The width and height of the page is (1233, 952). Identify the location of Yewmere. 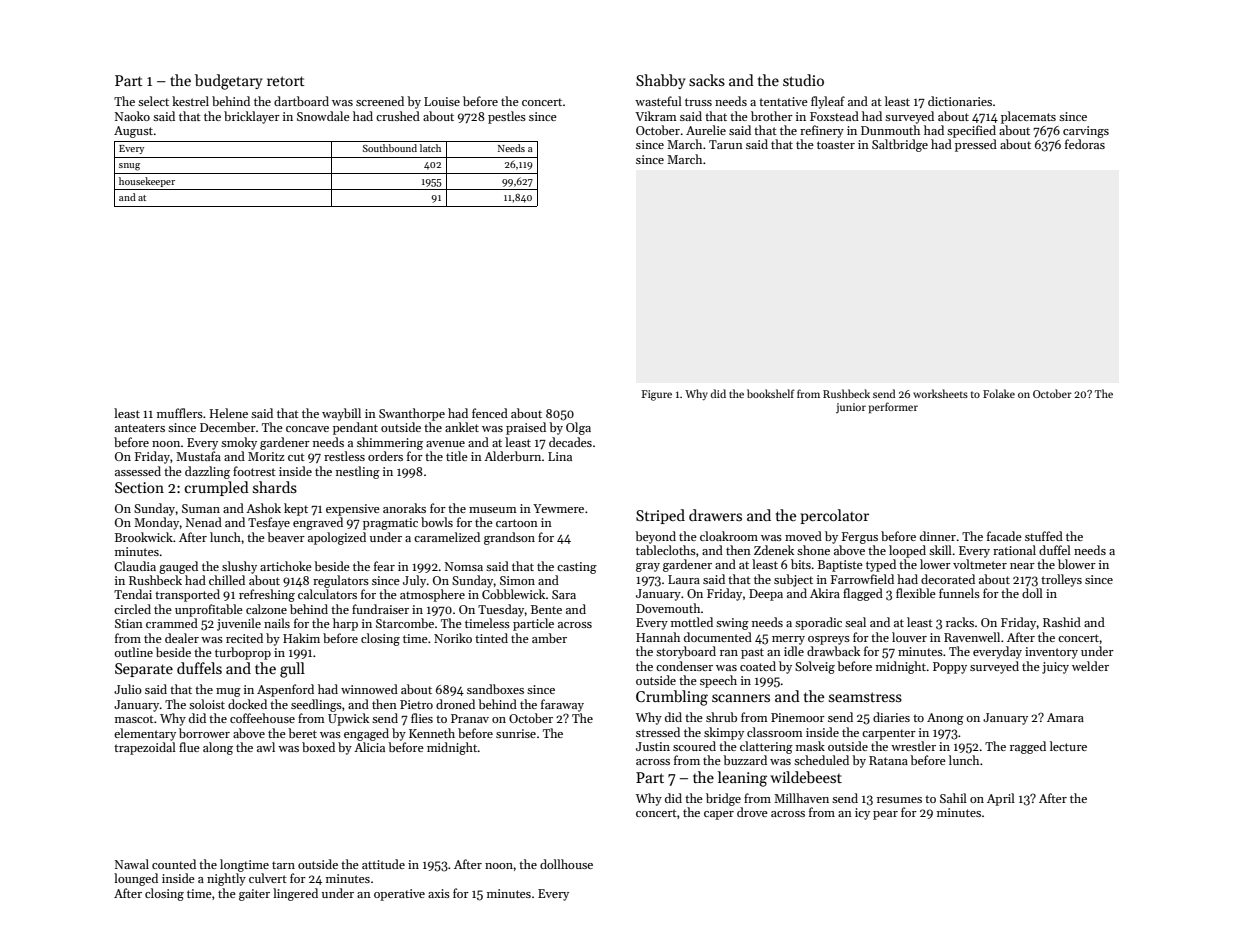
(558, 508).
